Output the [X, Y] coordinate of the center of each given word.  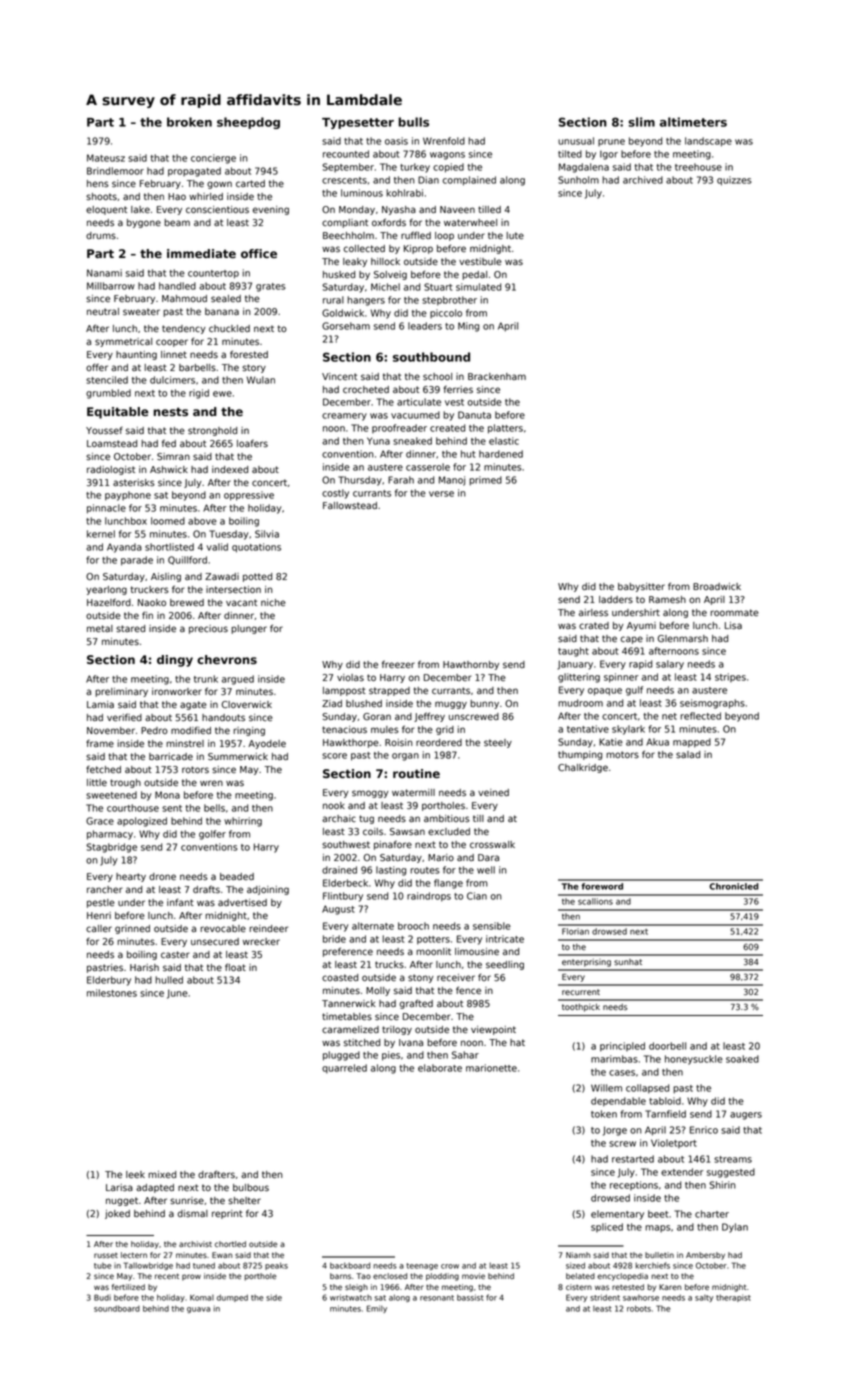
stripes [730, 677]
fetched [103, 769]
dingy [175, 661]
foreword [602, 886]
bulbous [251, 1188]
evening [271, 210]
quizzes [734, 181]
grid [445, 730]
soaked [742, 1059]
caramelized [350, 1029]
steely [498, 743]
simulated [478, 287]
